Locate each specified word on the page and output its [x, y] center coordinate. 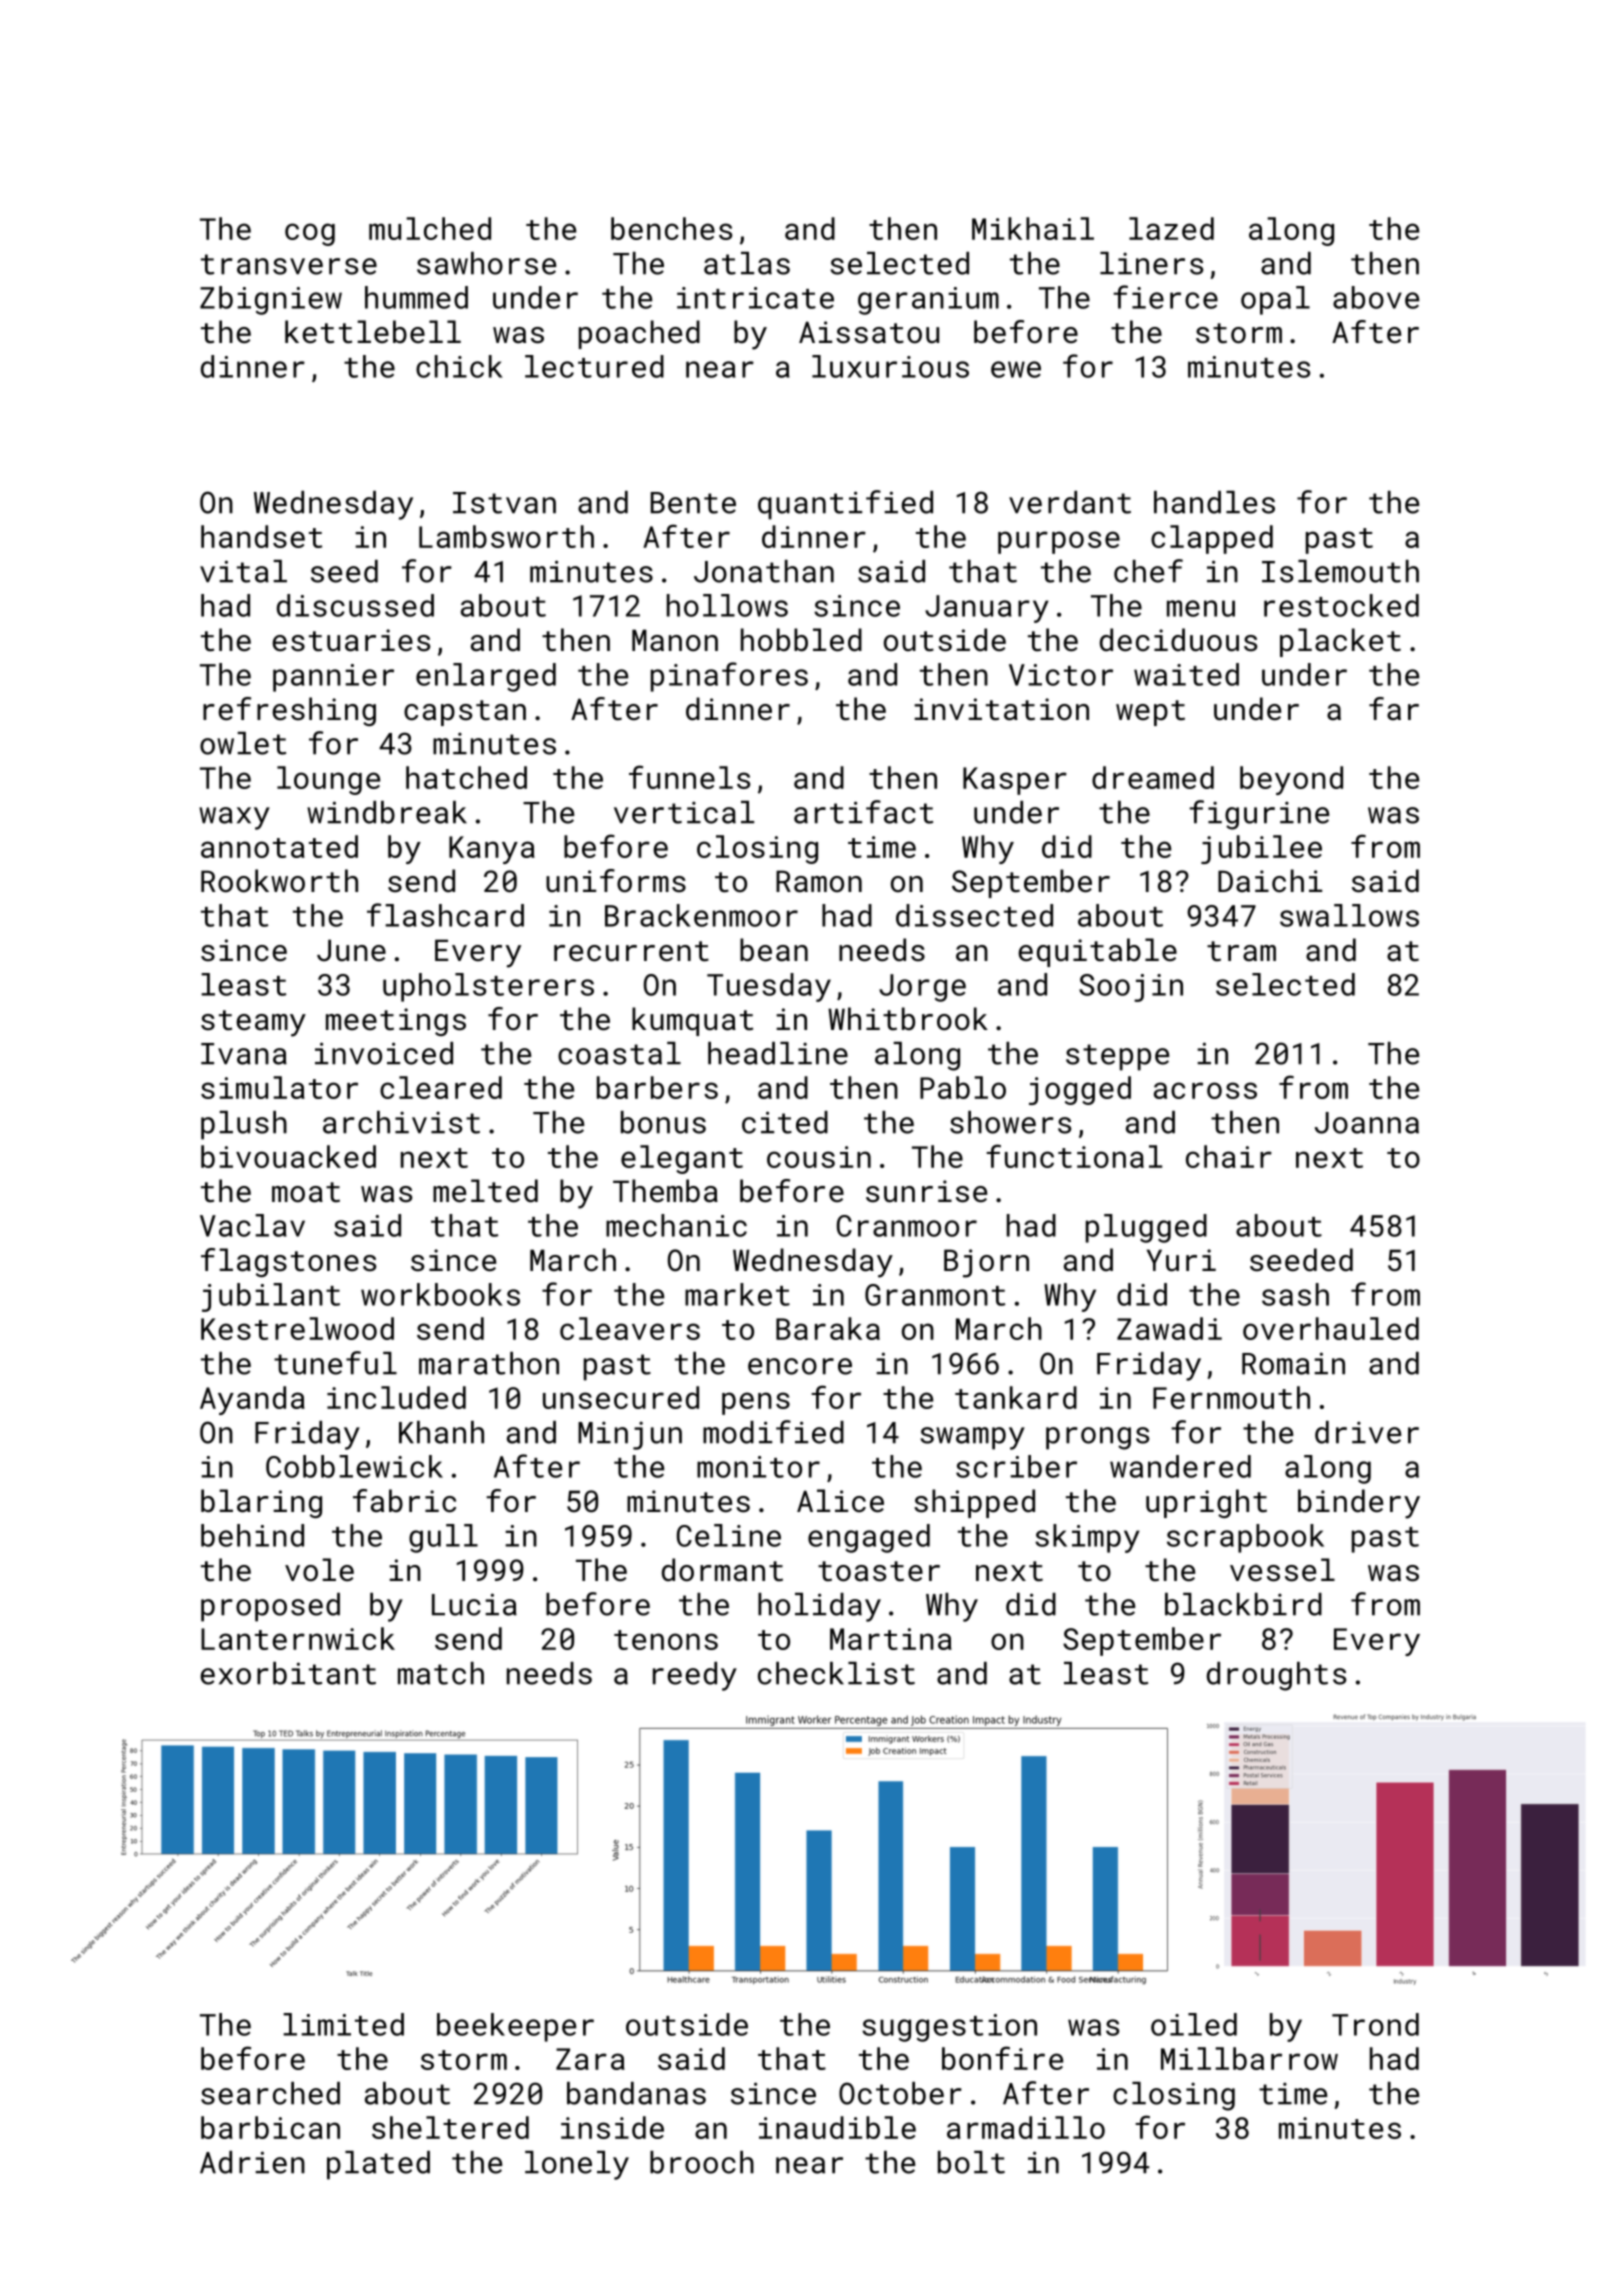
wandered [1180, 1466]
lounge [328, 780]
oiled [1194, 2024]
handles [1214, 502]
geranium [928, 301]
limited [343, 2024]
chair [1229, 1156]
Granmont [935, 1295]
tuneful [335, 1363]
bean [774, 950]
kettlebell [373, 332]
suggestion [949, 2028]
